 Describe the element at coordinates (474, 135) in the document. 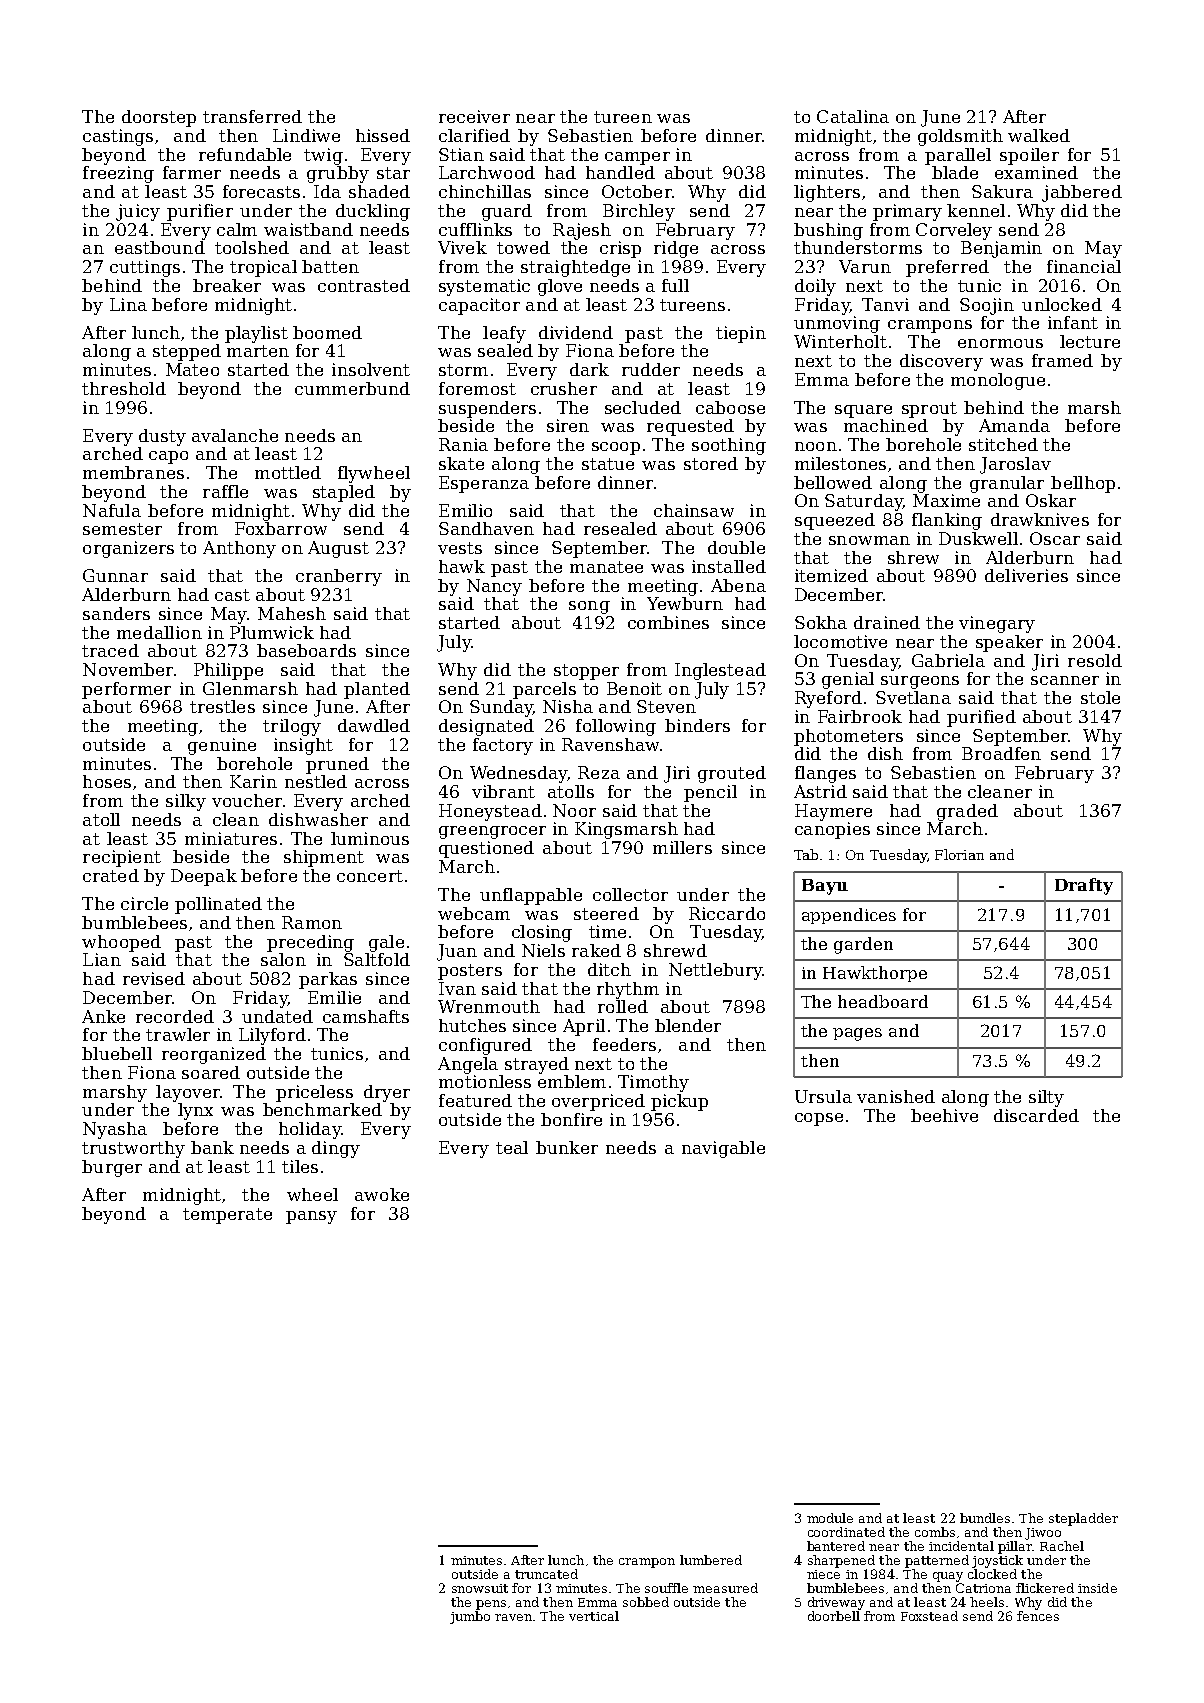

I see `clarified` at that location.
